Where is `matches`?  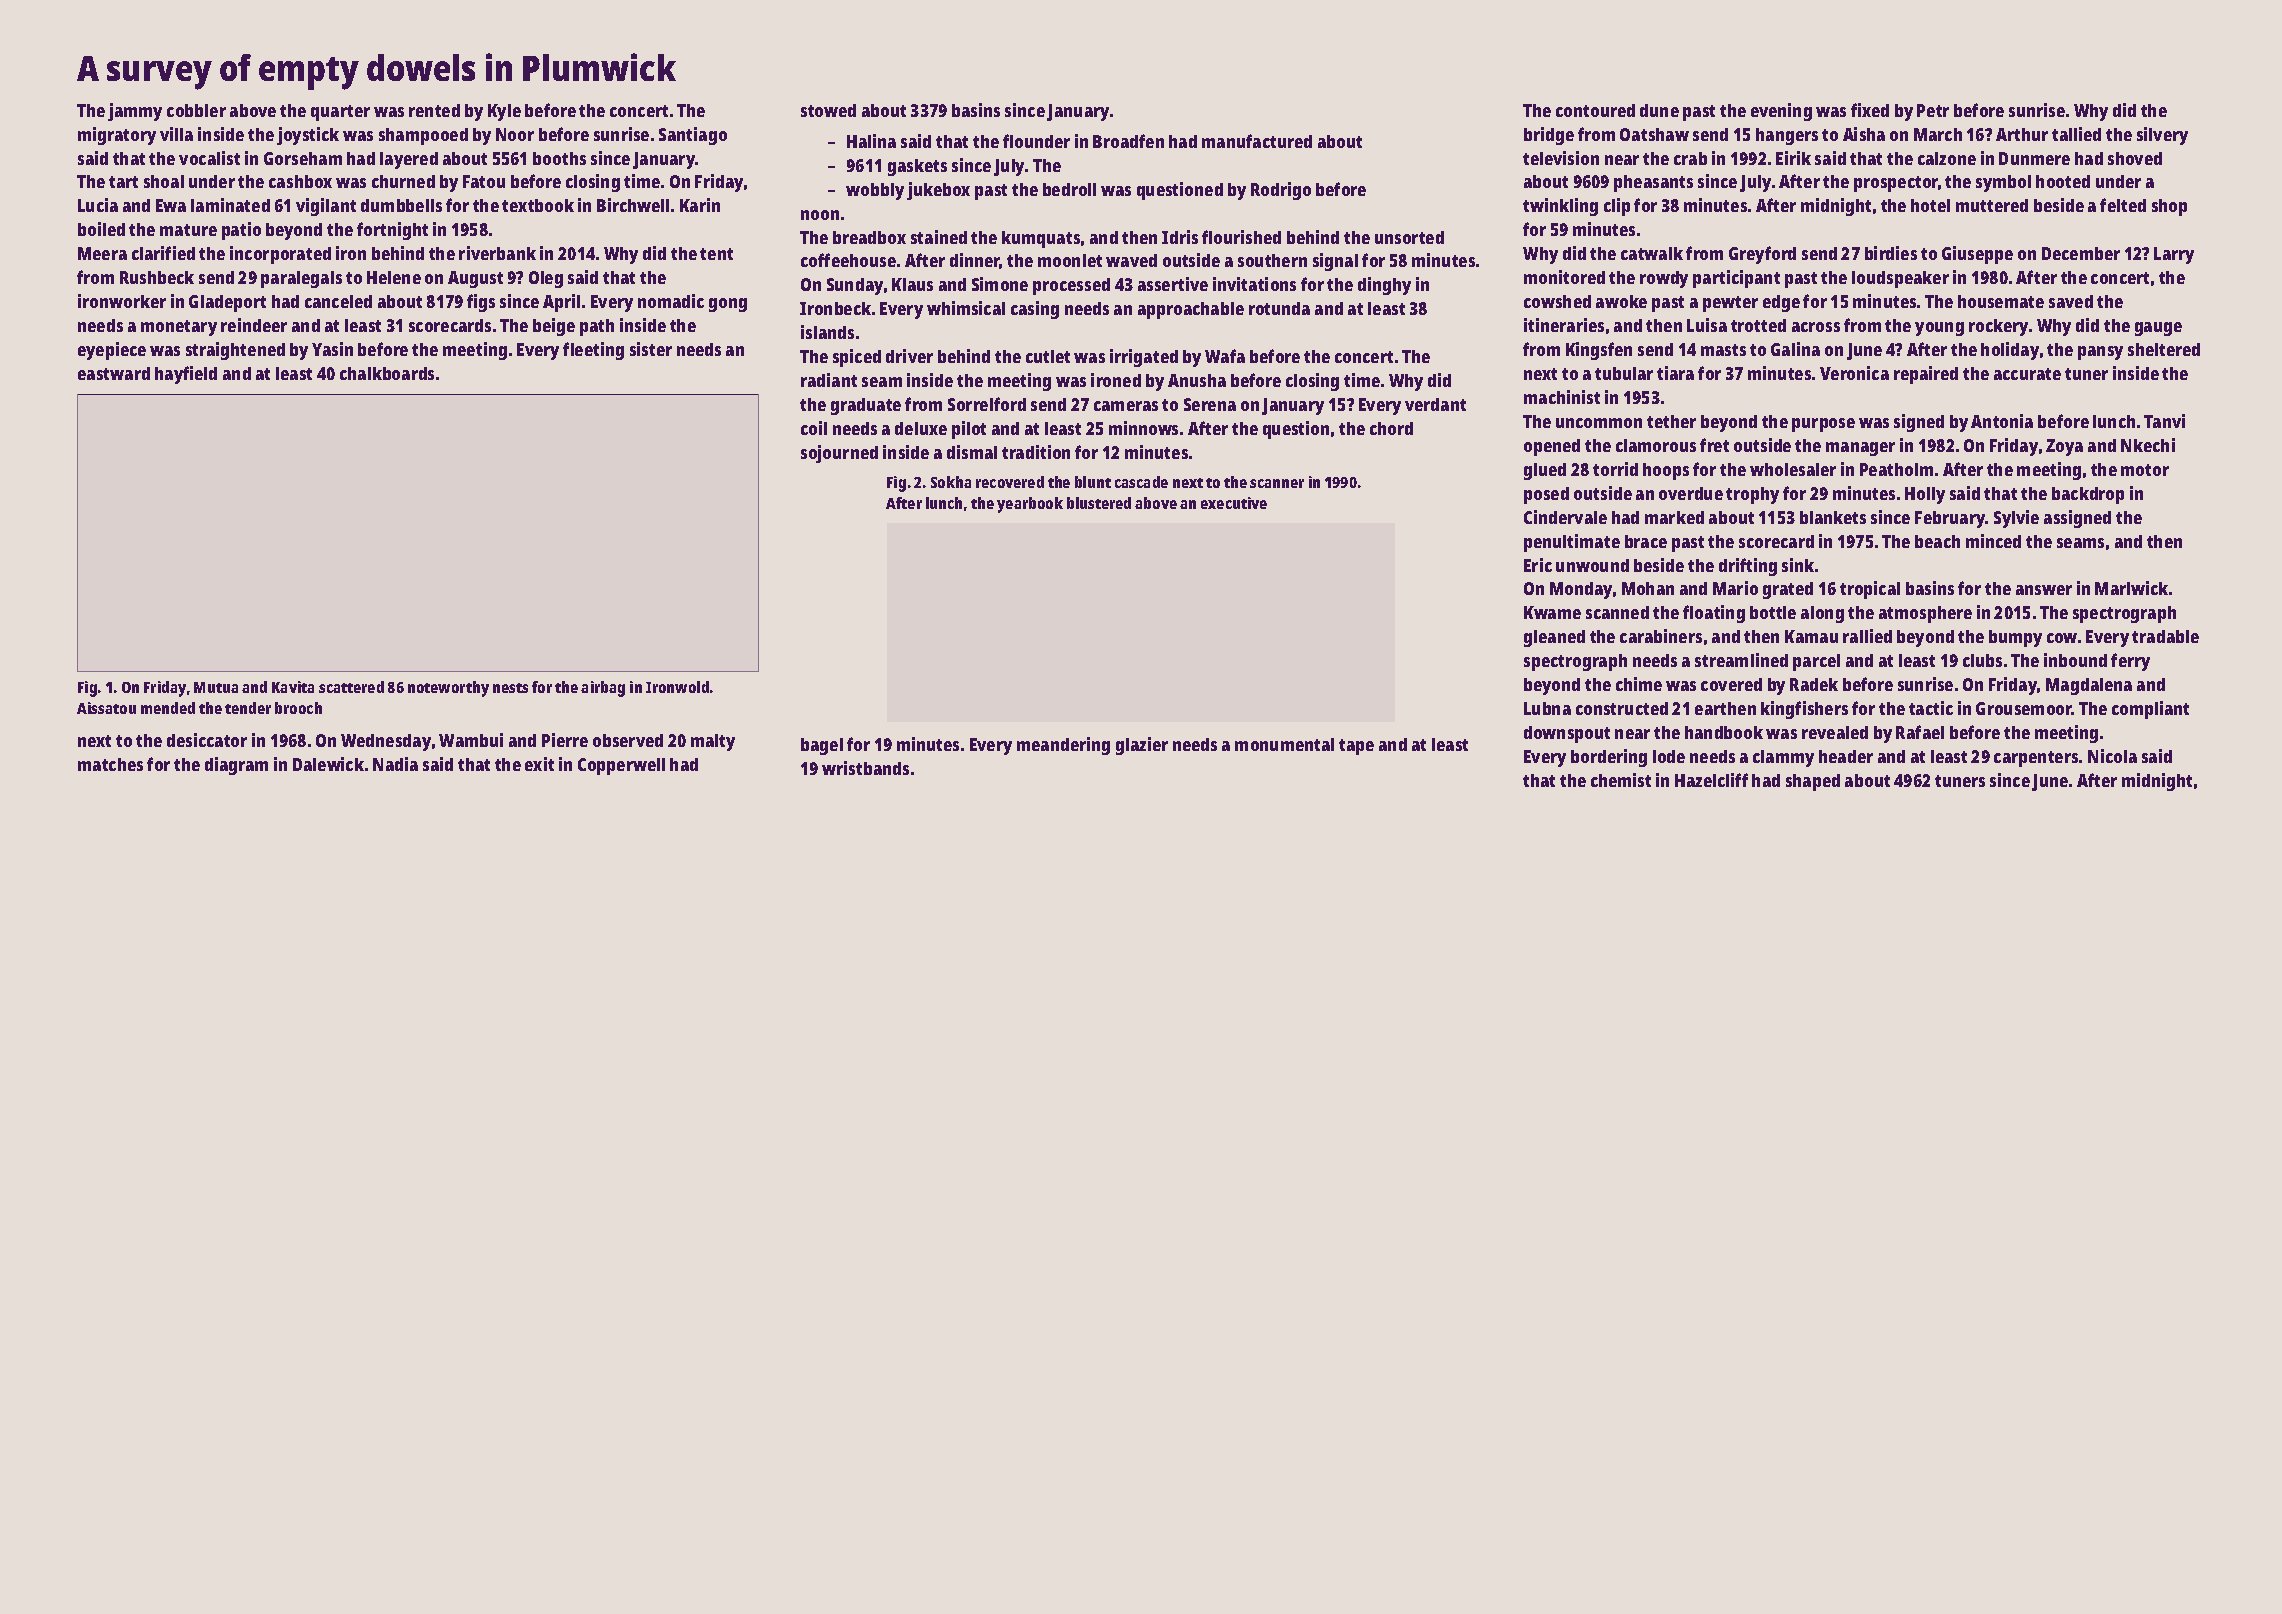 matches is located at coordinates (110, 764).
